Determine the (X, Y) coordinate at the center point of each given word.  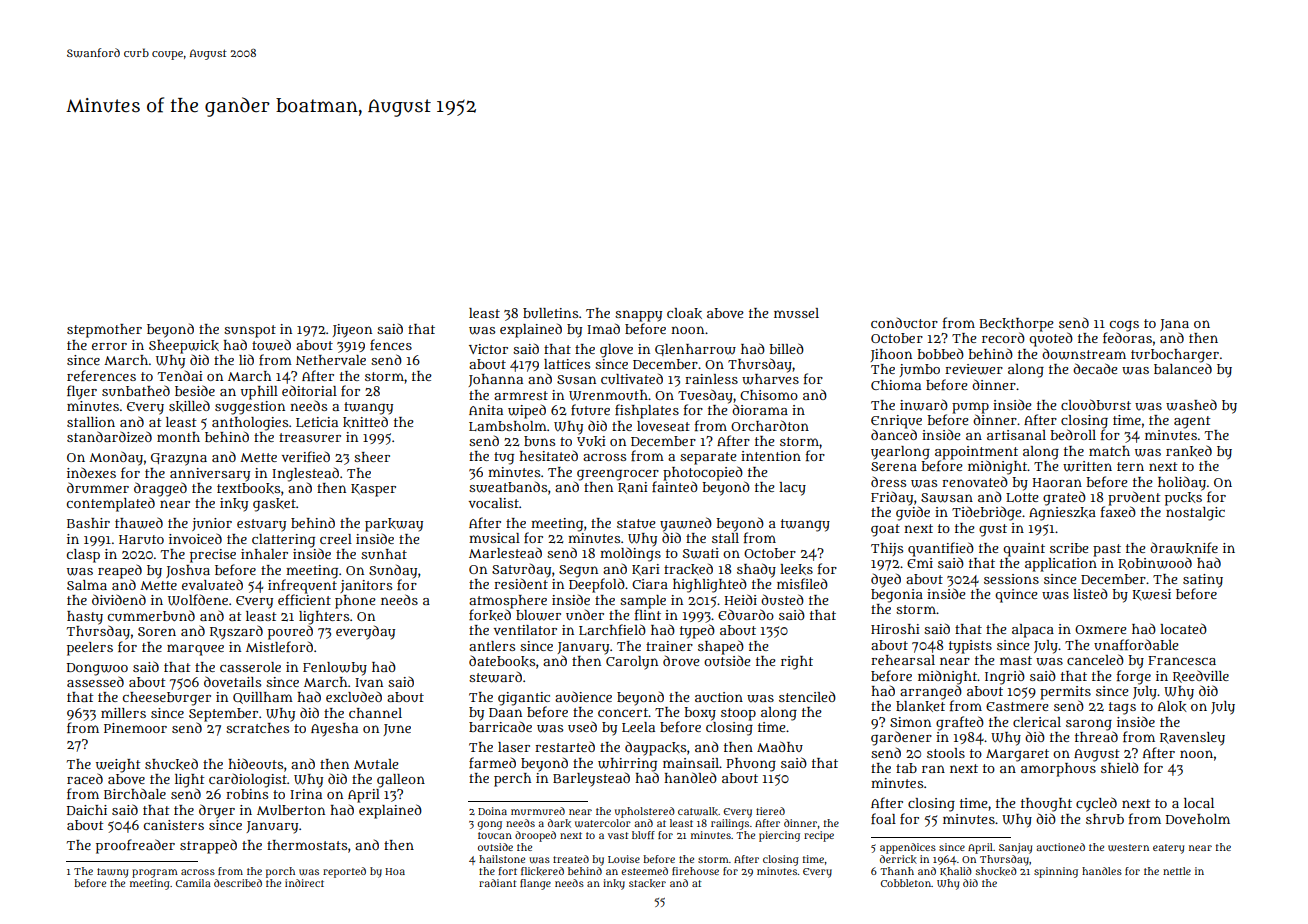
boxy (700, 714)
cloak (684, 313)
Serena (894, 466)
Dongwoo (97, 669)
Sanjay (1015, 848)
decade (1095, 368)
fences (391, 344)
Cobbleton (906, 883)
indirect (304, 883)
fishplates (647, 411)
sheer (372, 457)
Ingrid (1005, 677)
